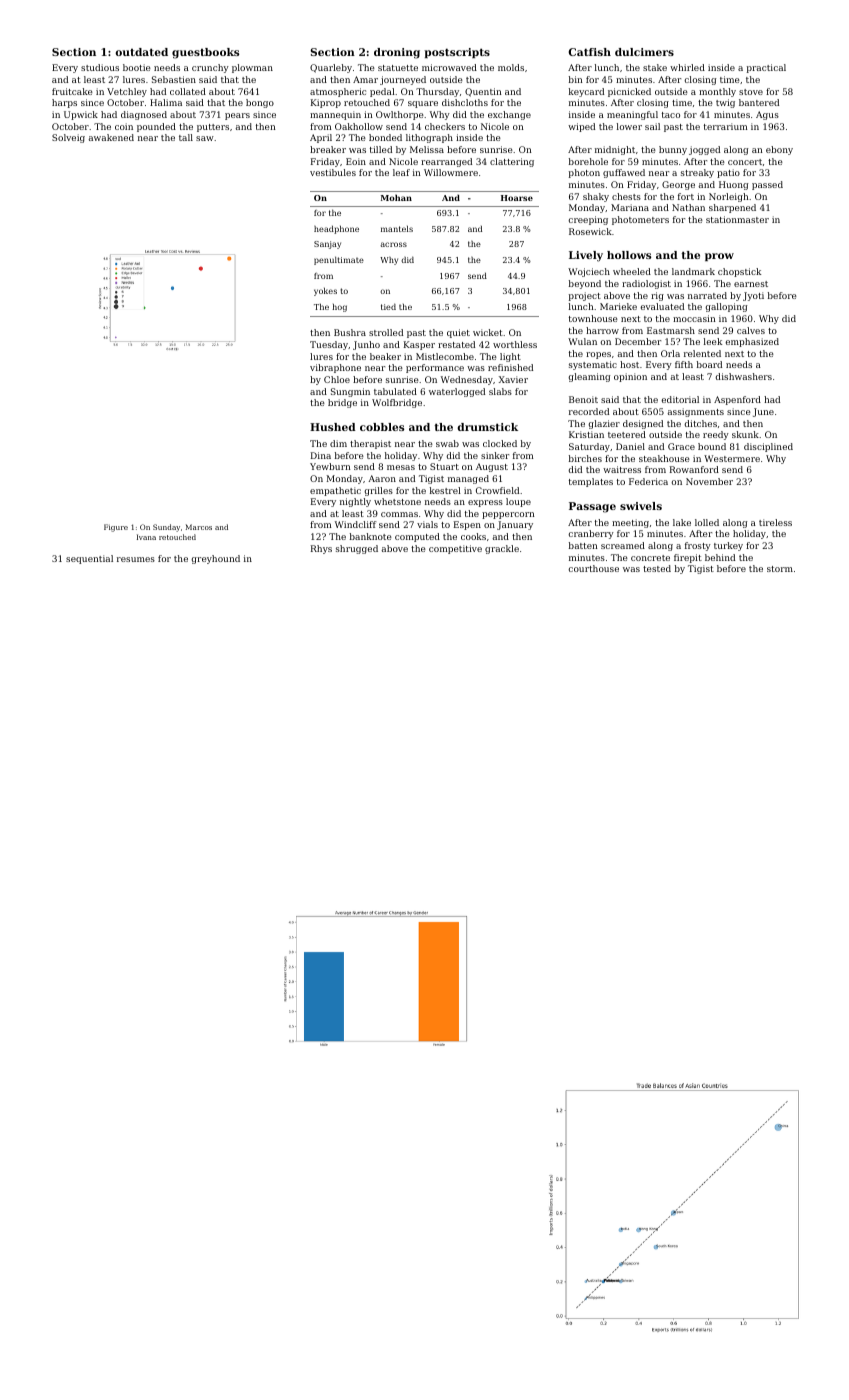  What do you see at coordinates (237, 116) in the screenshot?
I see `pears` at bounding box center [237, 116].
